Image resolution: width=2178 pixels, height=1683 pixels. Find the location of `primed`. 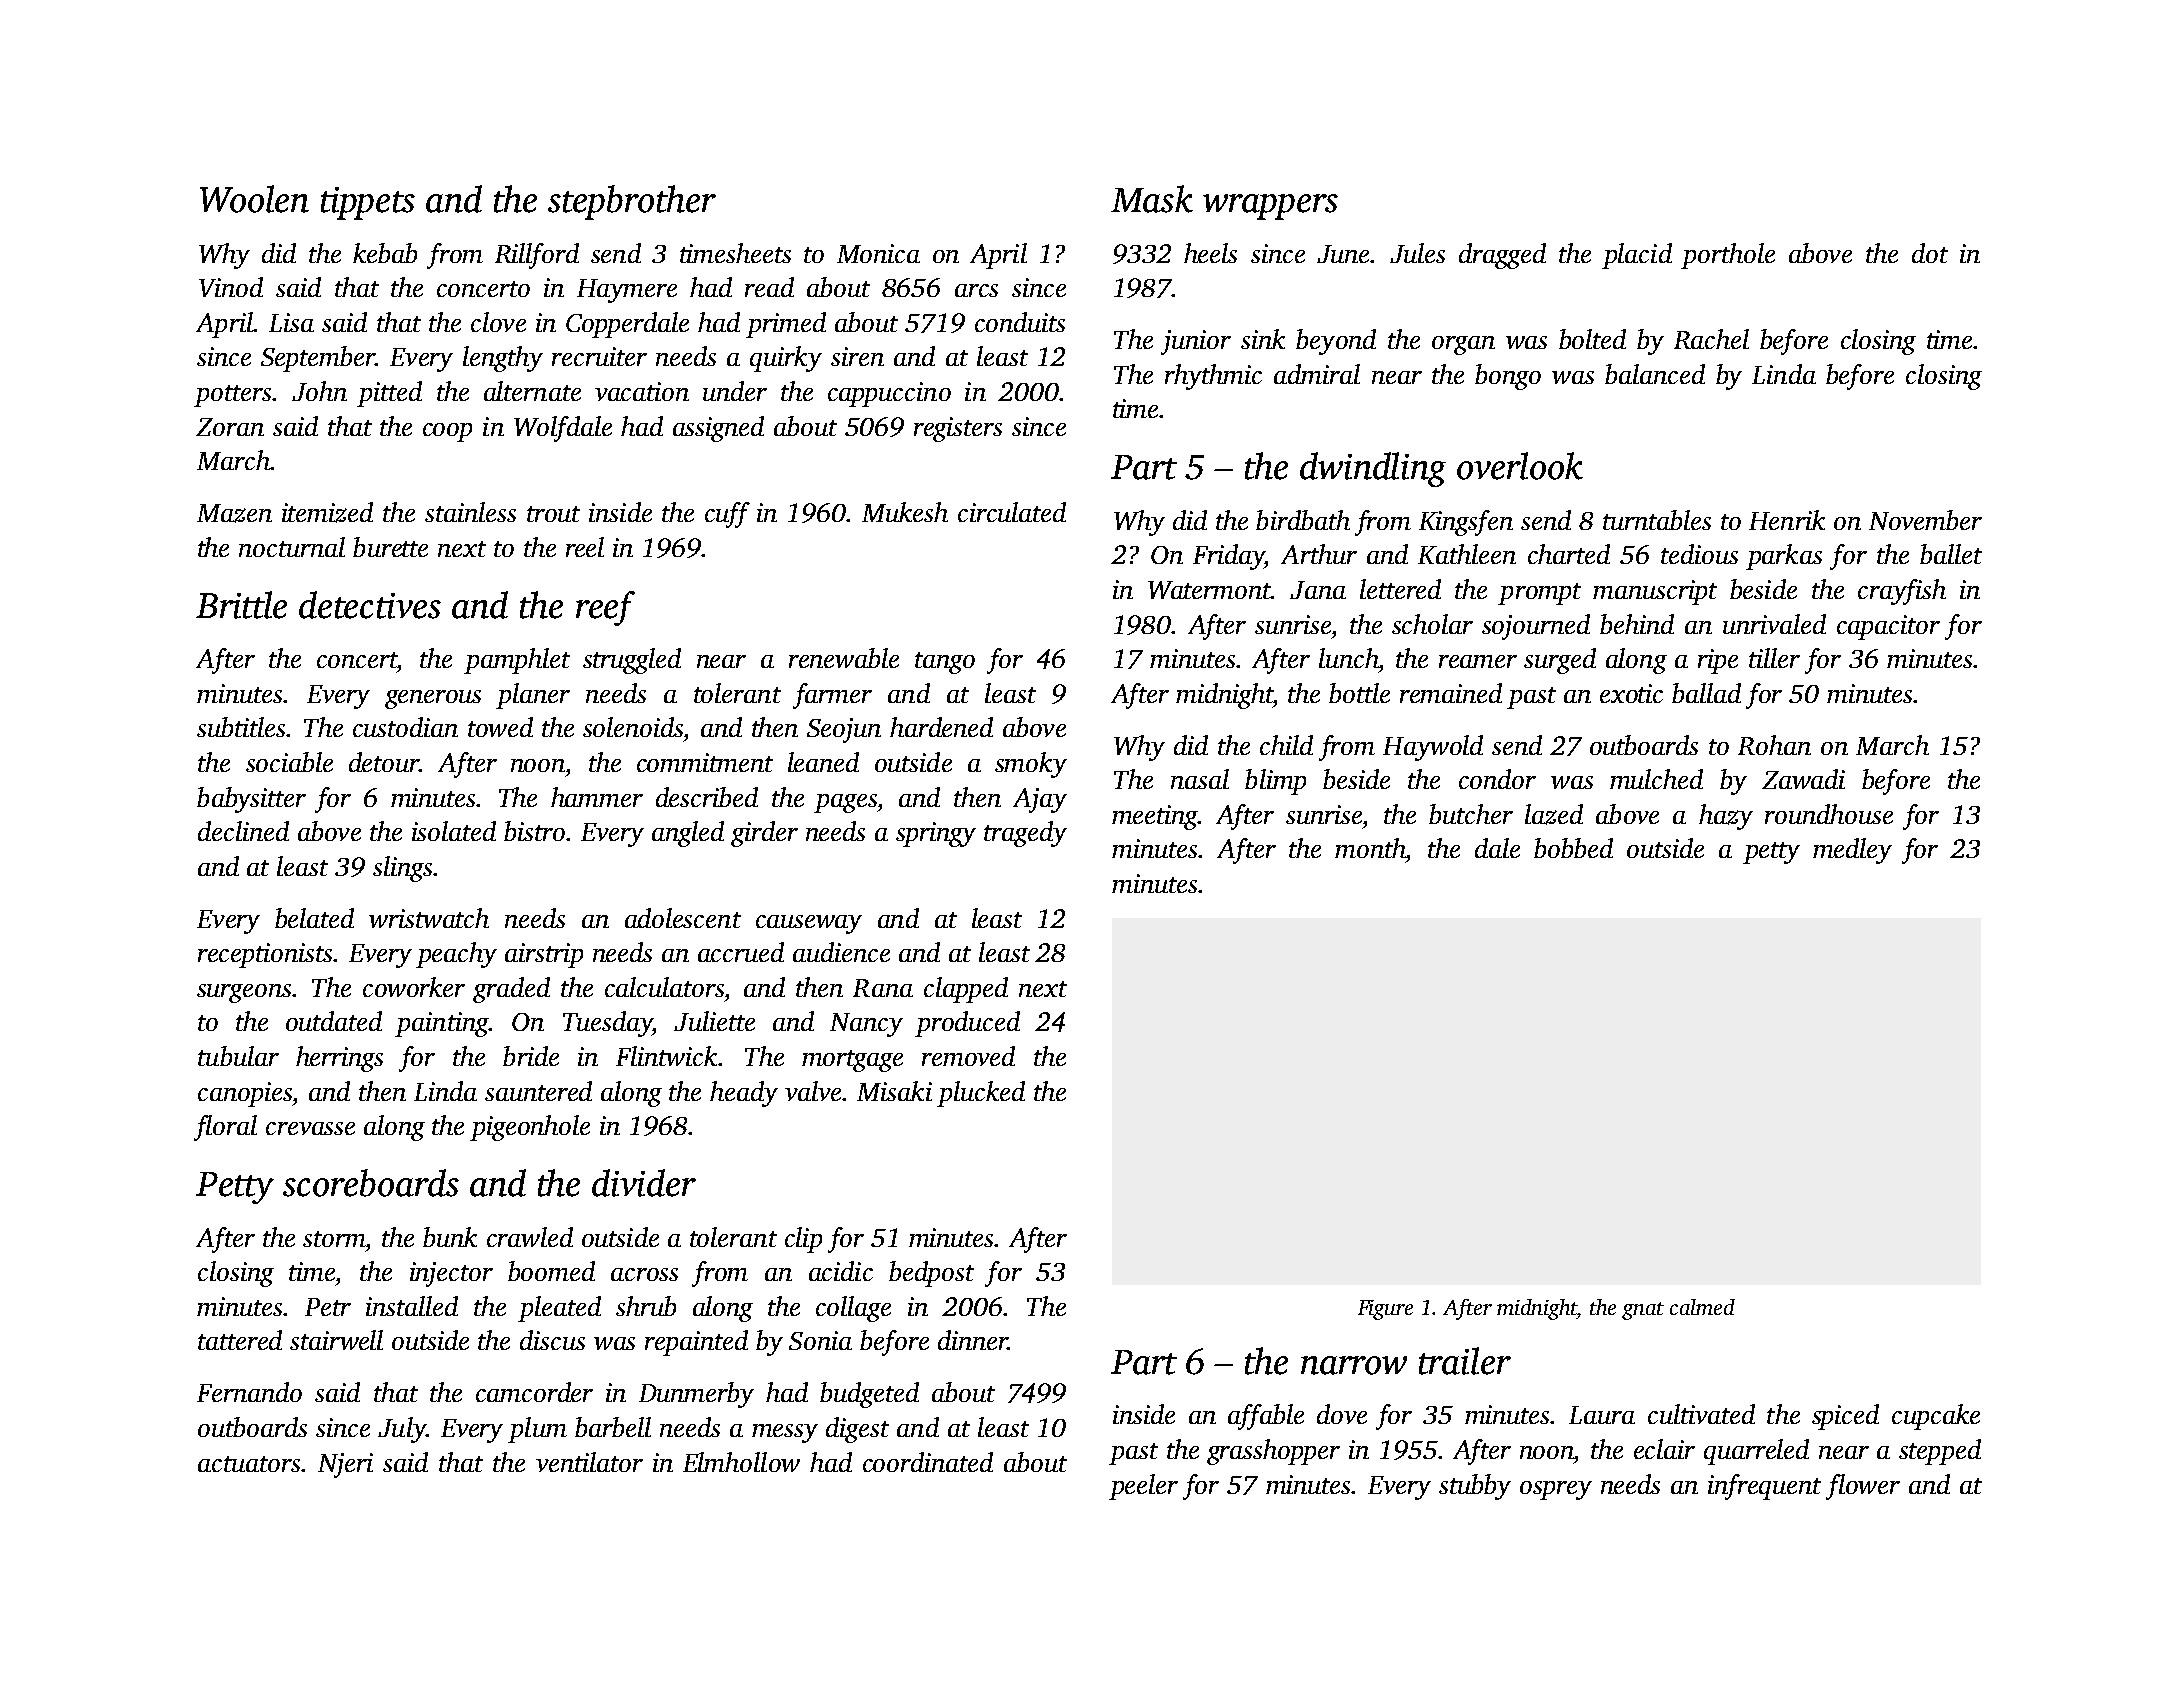

primed is located at coordinates (786, 325).
